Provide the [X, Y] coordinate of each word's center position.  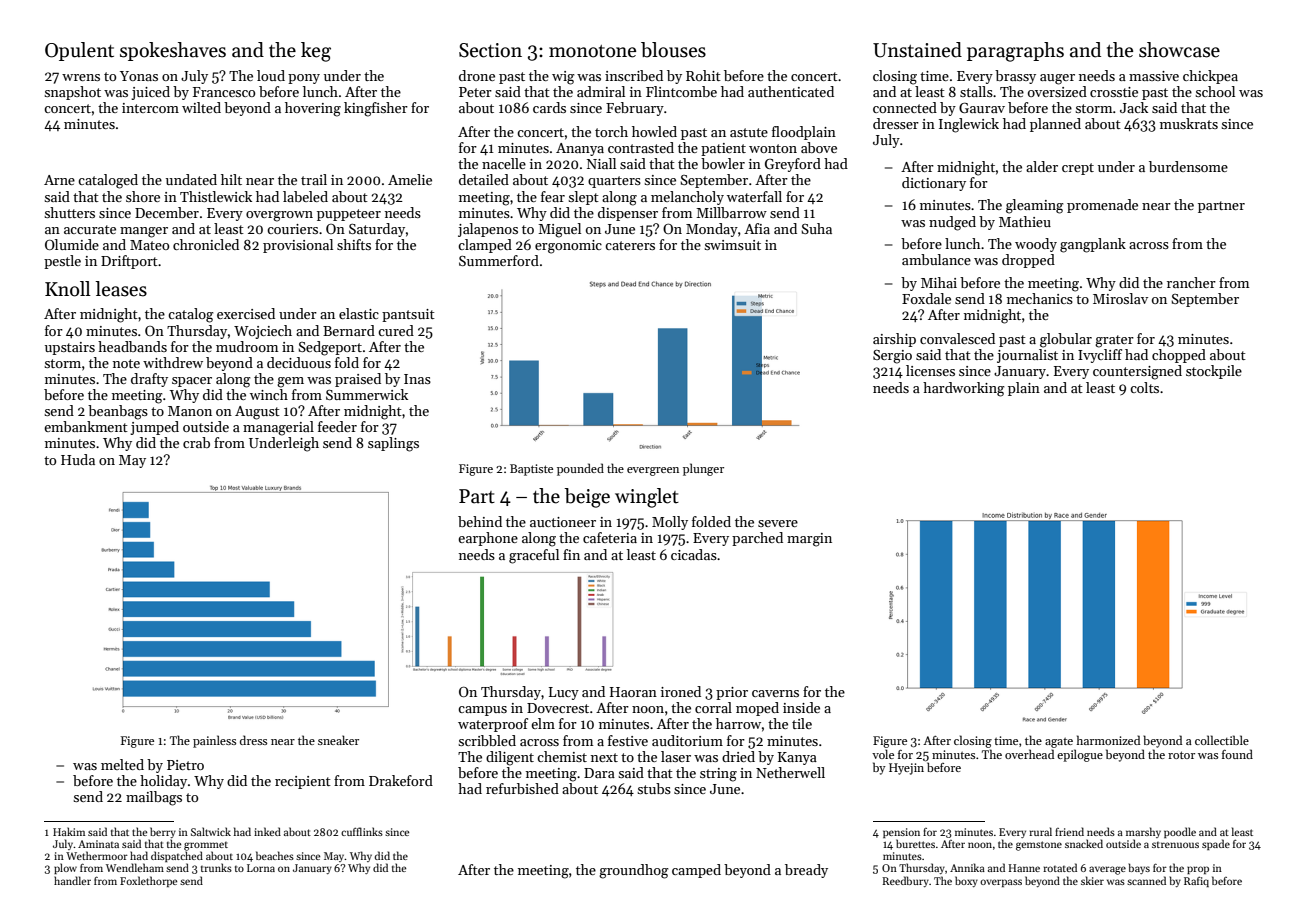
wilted [201, 107]
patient [723, 149]
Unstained [917, 50]
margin [809, 540]
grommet [206, 846]
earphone [488, 539]
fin [571, 554]
